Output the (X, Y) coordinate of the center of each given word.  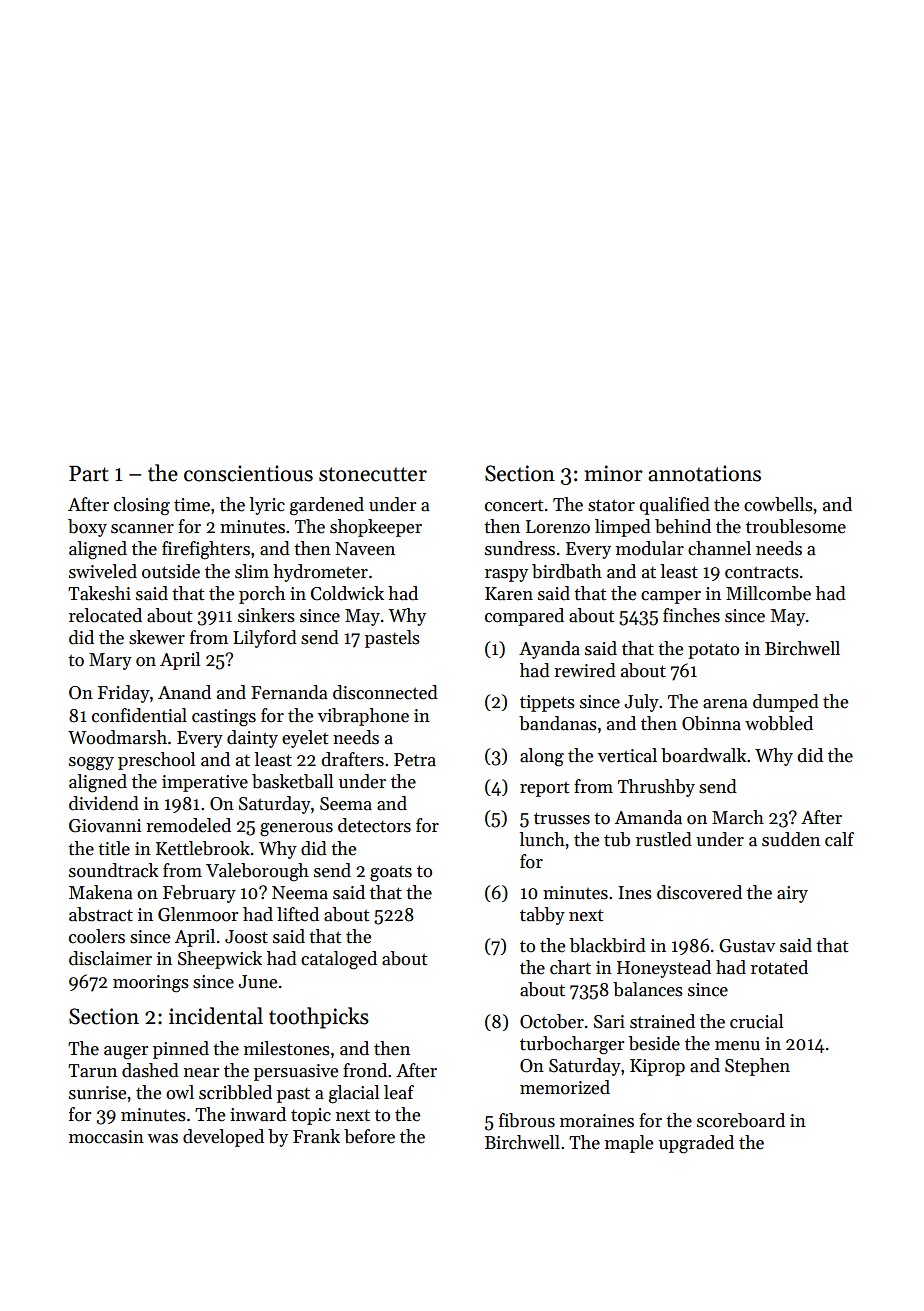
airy (792, 894)
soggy (91, 764)
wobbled (779, 723)
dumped (786, 703)
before (369, 1136)
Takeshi (99, 593)
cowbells (778, 504)
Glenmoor (198, 914)
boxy (87, 528)
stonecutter (373, 474)
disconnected (385, 692)
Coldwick (347, 593)
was (162, 1139)
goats (391, 874)
